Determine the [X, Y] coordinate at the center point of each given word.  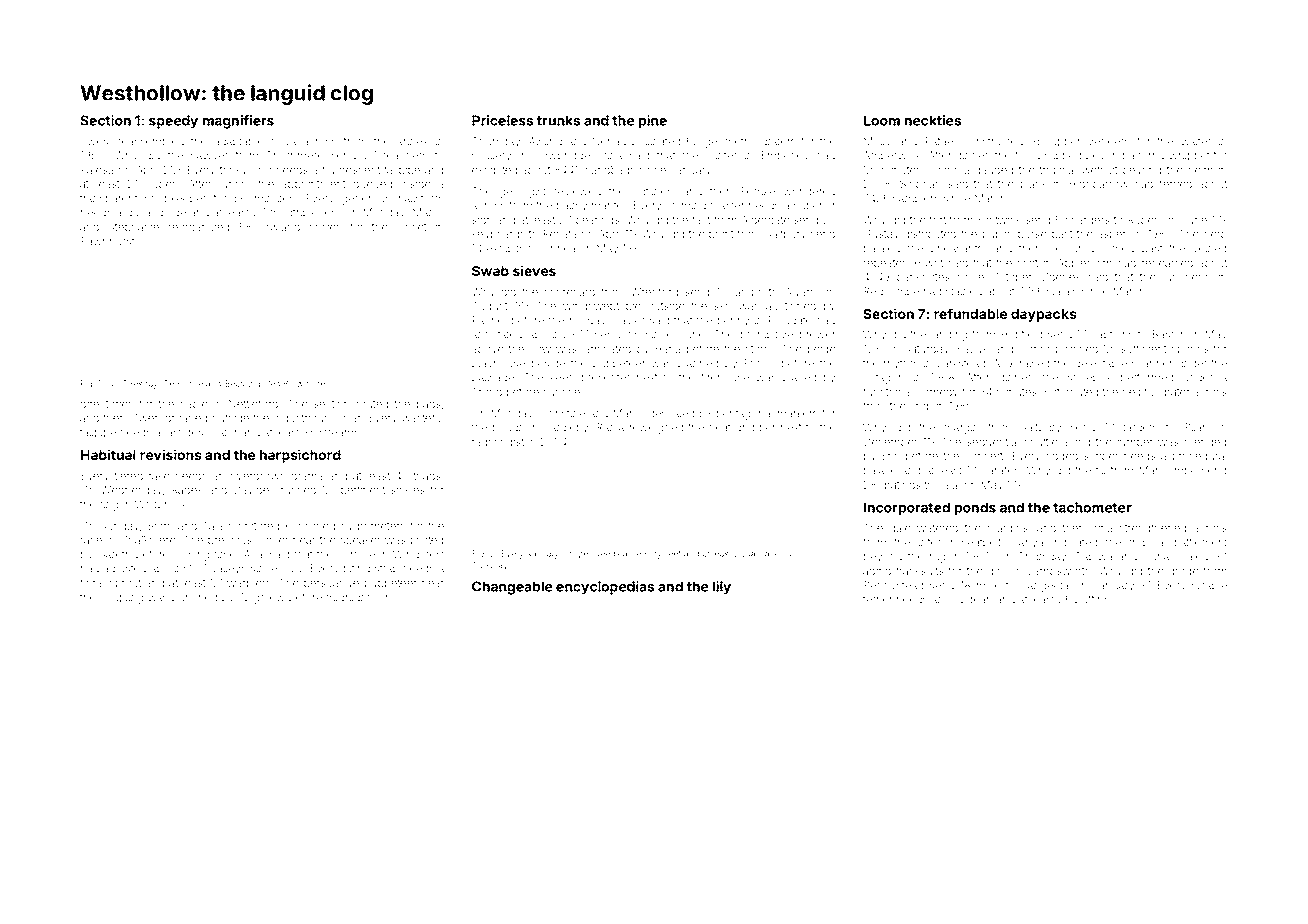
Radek [187, 489]
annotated [497, 335]
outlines [652, 191]
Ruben [1144, 219]
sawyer [209, 157]
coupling [121, 598]
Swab [490, 271]
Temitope [183, 384]
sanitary [543, 555]
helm [1200, 170]
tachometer [1092, 507]
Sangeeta [1044, 586]
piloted [427, 541]
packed [882, 249]
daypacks [1043, 315]
